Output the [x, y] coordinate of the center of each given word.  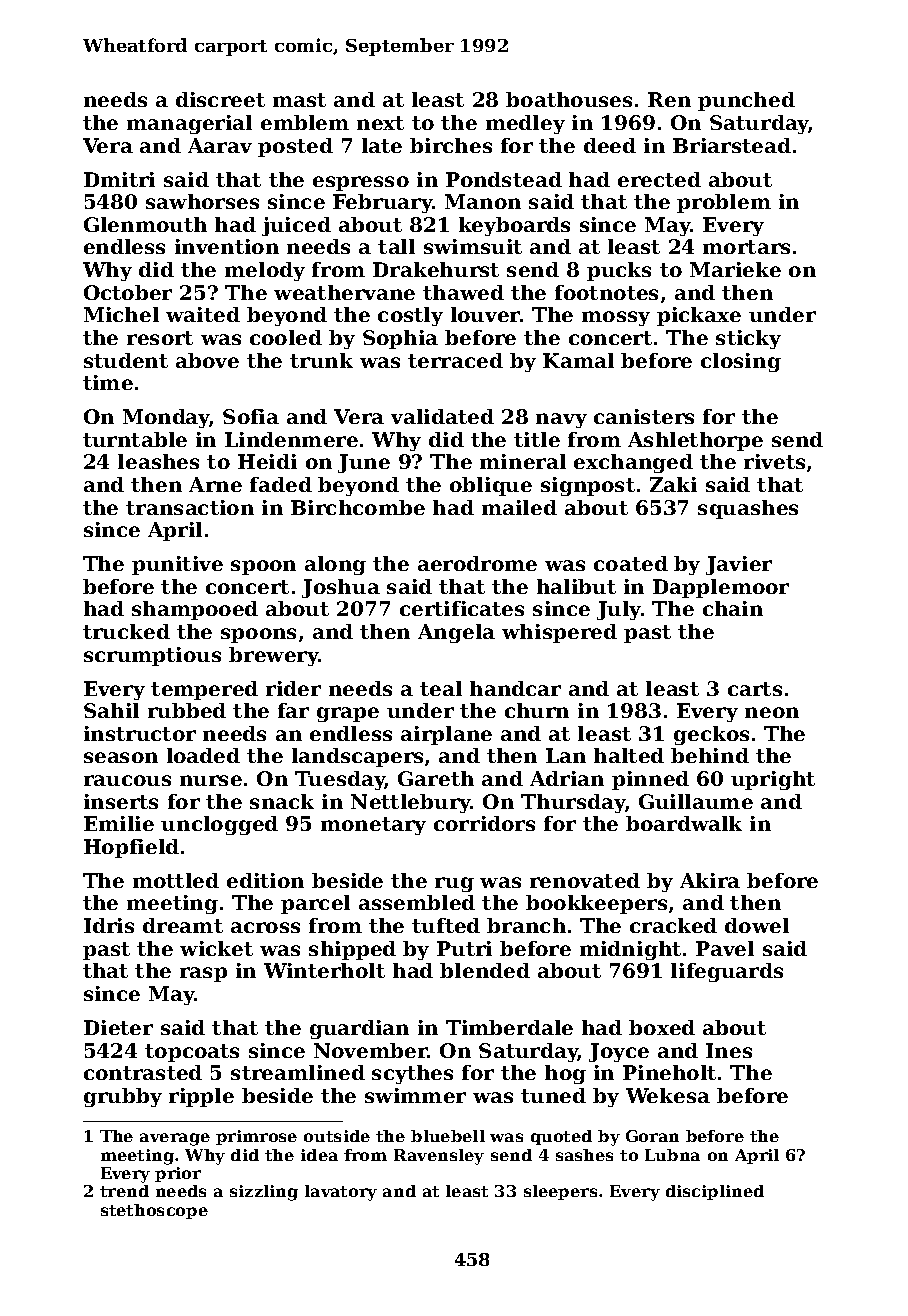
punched [746, 101]
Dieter [118, 1027]
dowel [757, 925]
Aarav [220, 145]
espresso [361, 183]
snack [282, 801]
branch [526, 925]
